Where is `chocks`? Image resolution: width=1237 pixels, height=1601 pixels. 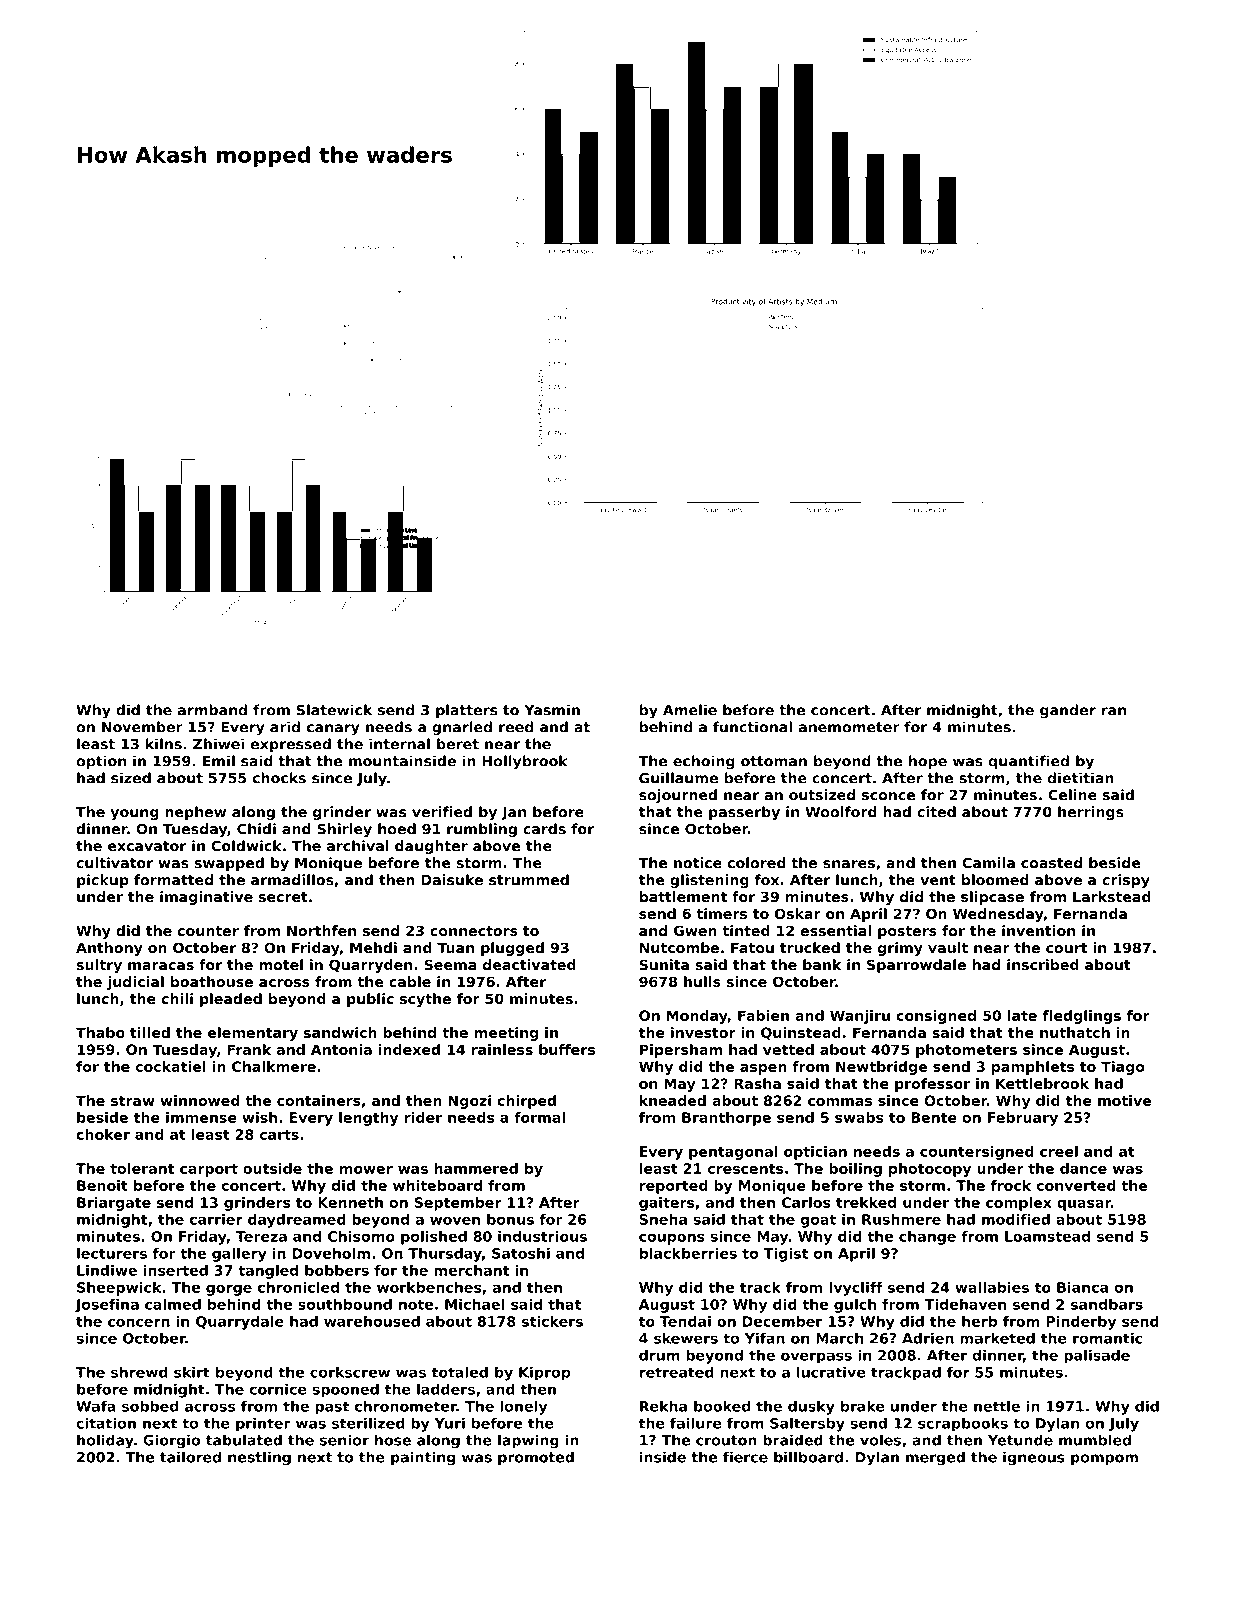
chocks is located at coordinates (279, 778).
